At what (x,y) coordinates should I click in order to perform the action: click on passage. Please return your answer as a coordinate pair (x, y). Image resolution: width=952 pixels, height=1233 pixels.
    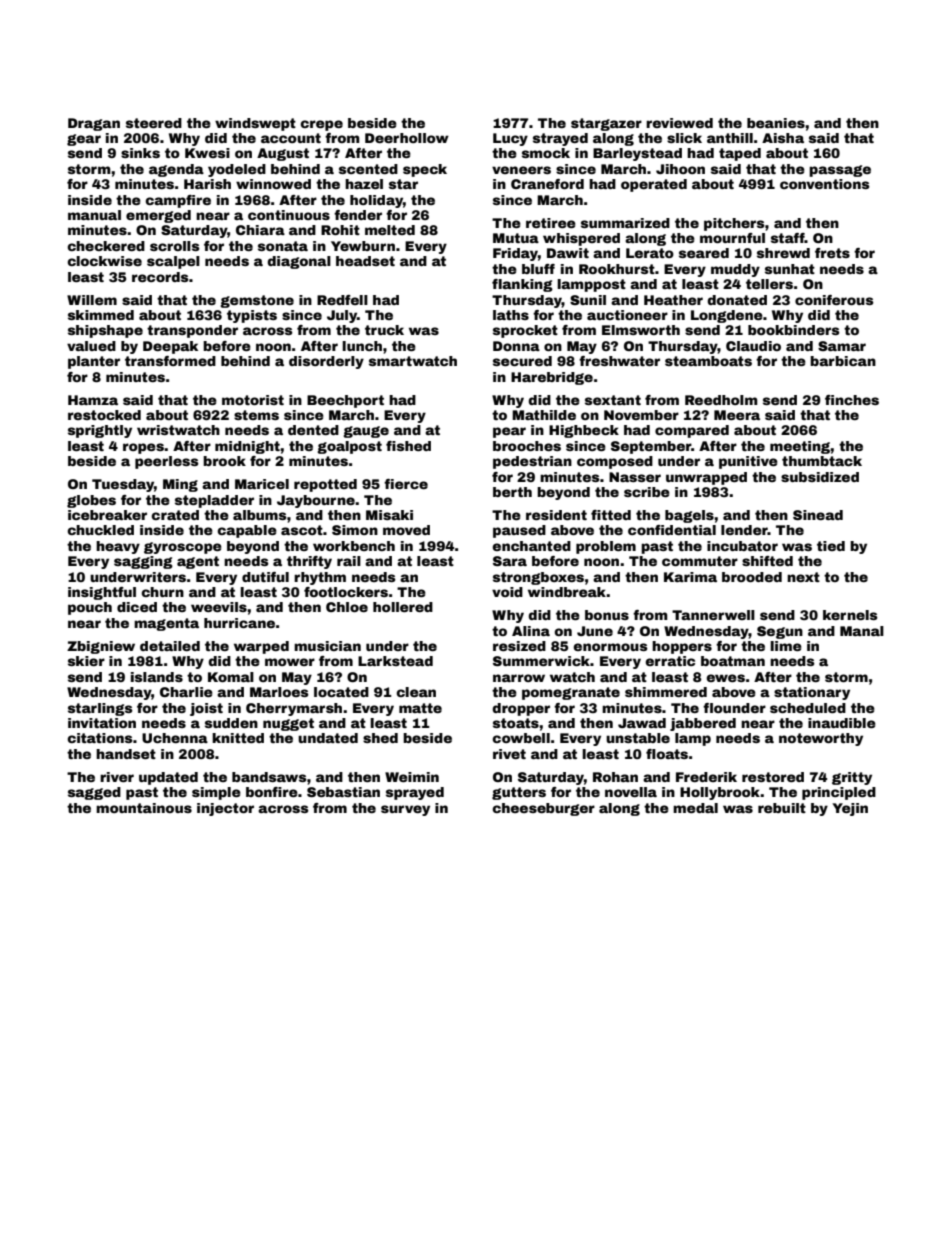
    Looking at the image, I should click on (840, 171).
